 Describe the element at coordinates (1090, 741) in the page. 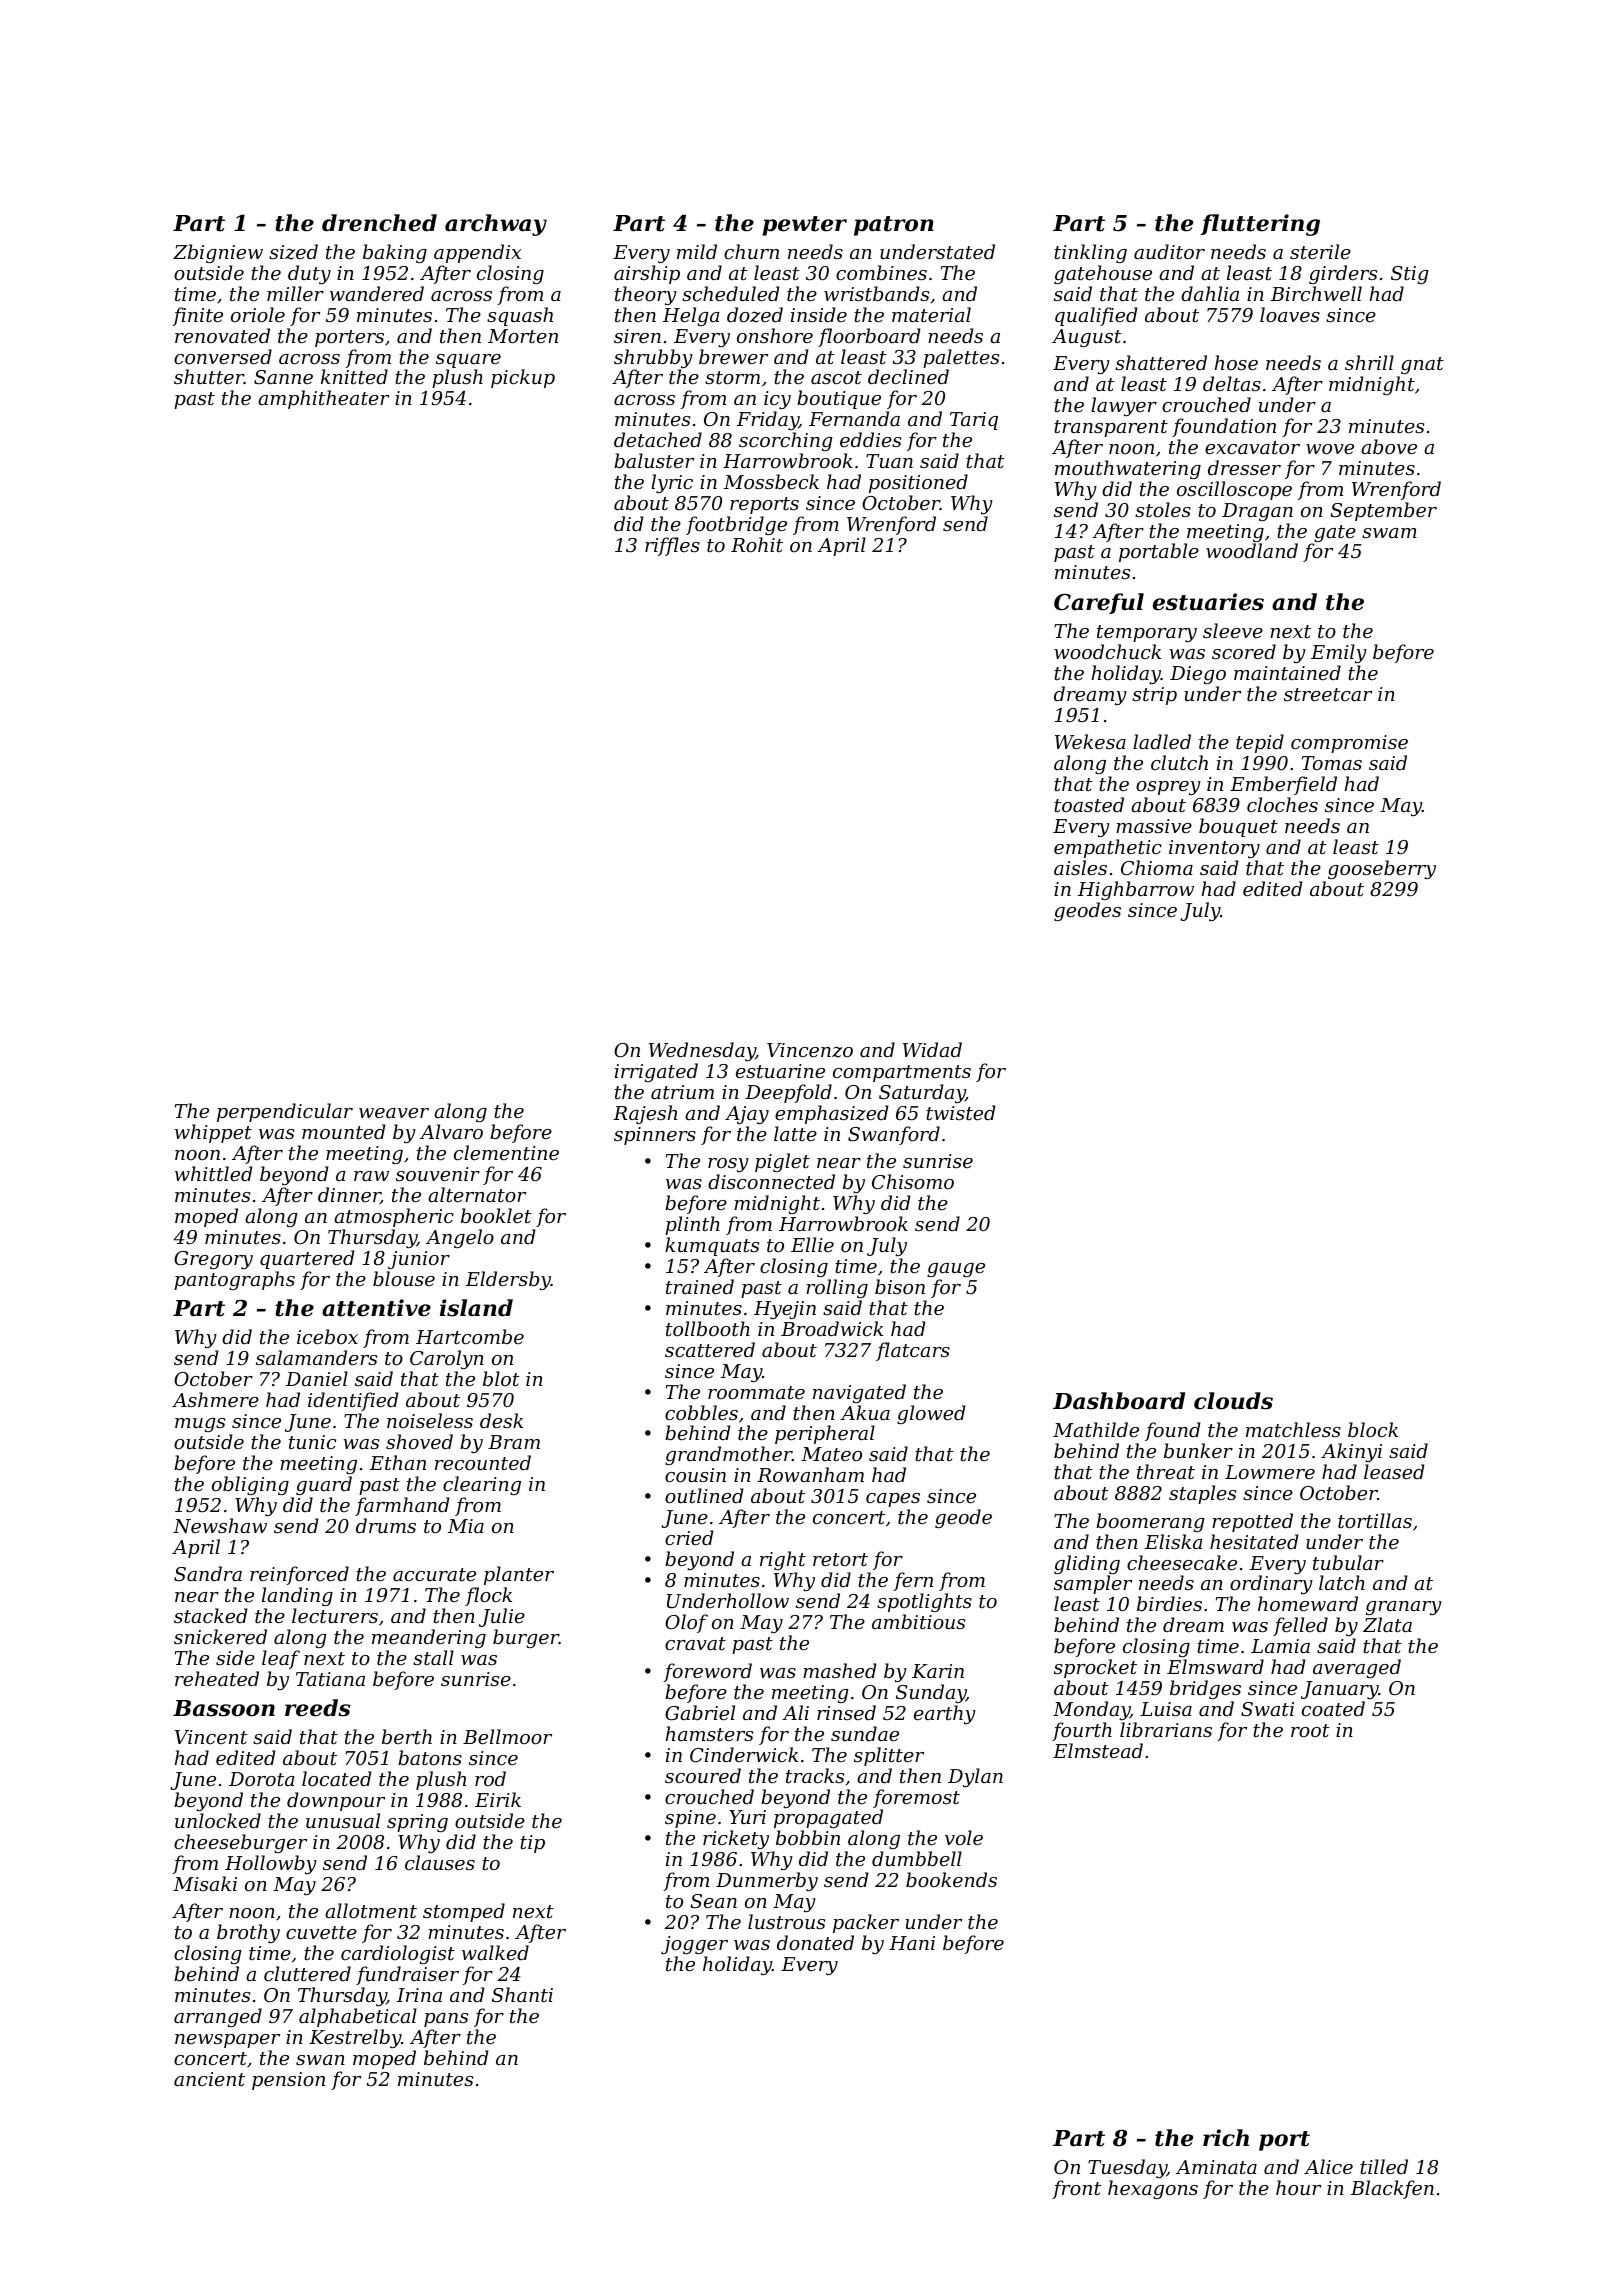

I see `Wekesa` at that location.
